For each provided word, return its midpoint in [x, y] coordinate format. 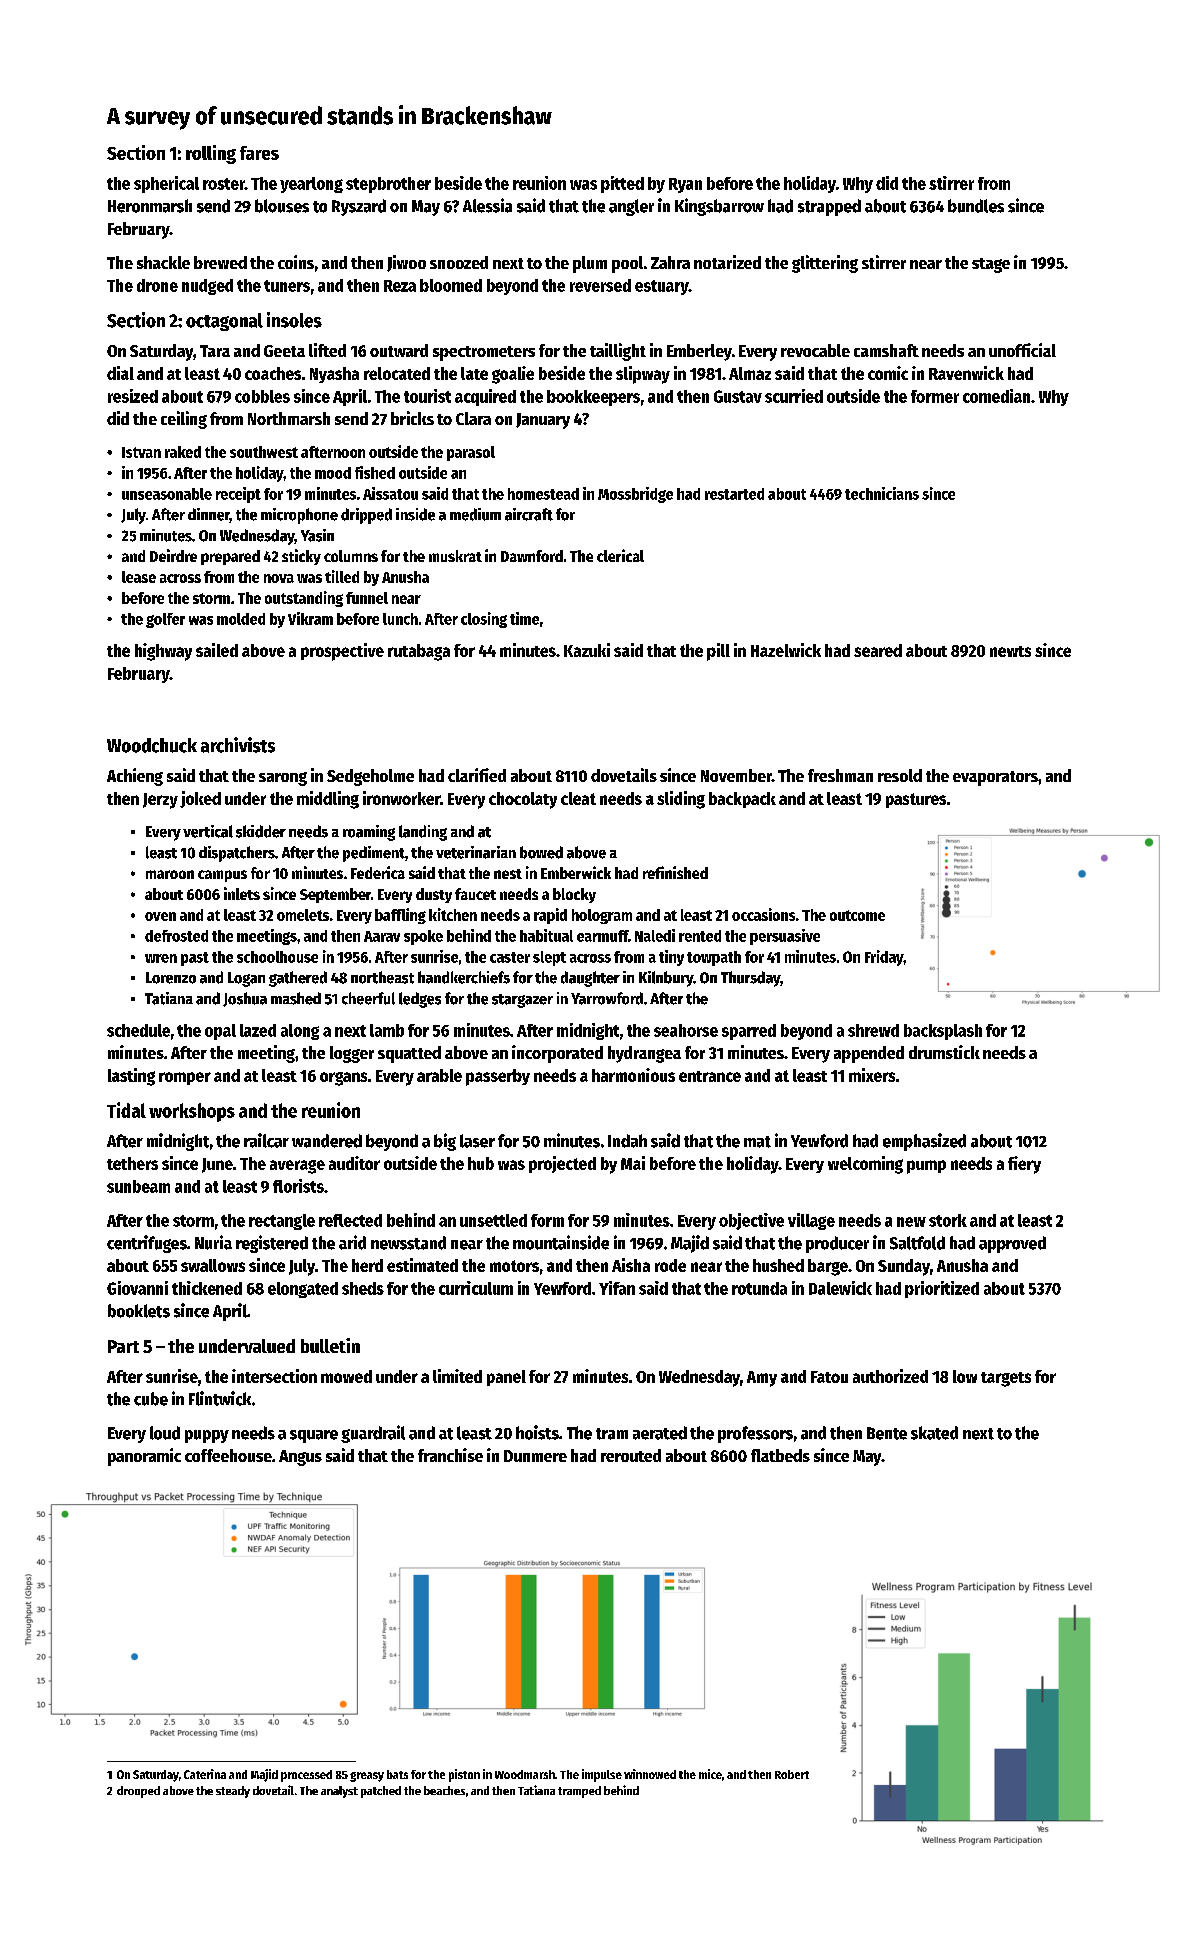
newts [1010, 651]
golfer [165, 620]
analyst [339, 1792]
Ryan [685, 185]
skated [934, 1433]
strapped [829, 207]
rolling [211, 154]
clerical [620, 555]
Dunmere [535, 1456]
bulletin [330, 1345]
